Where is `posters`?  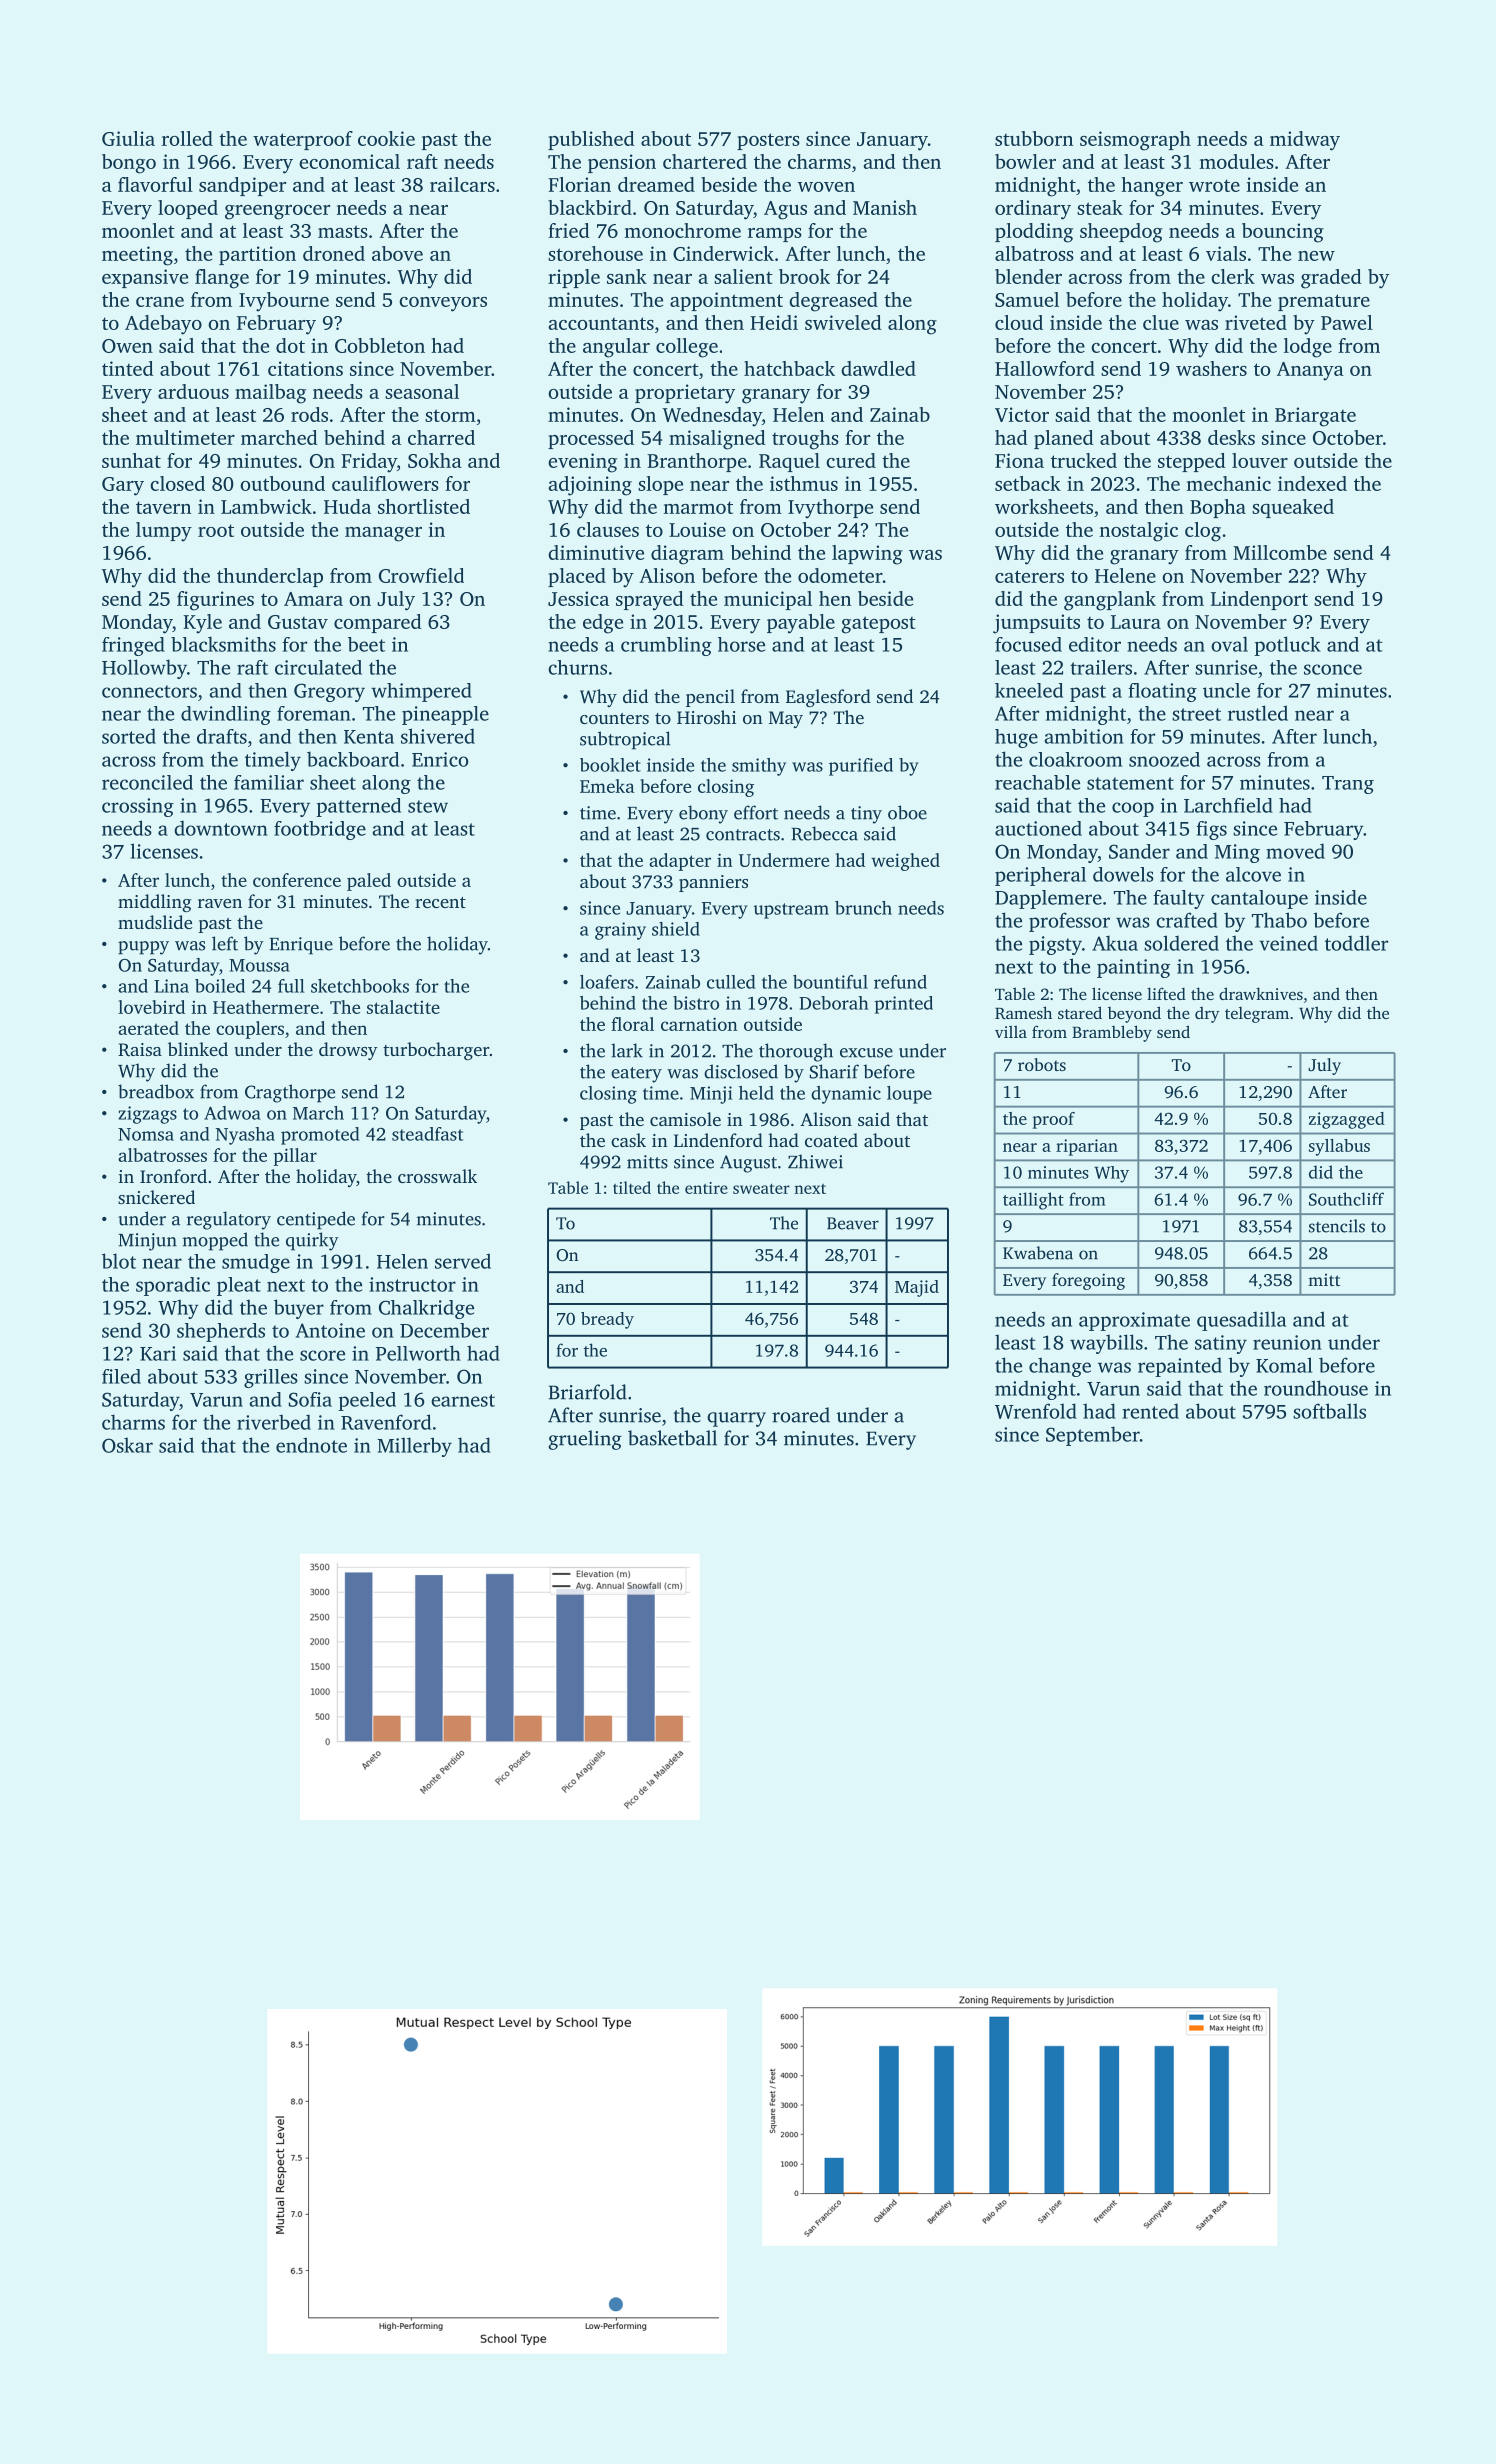 posters is located at coordinates (768, 141).
